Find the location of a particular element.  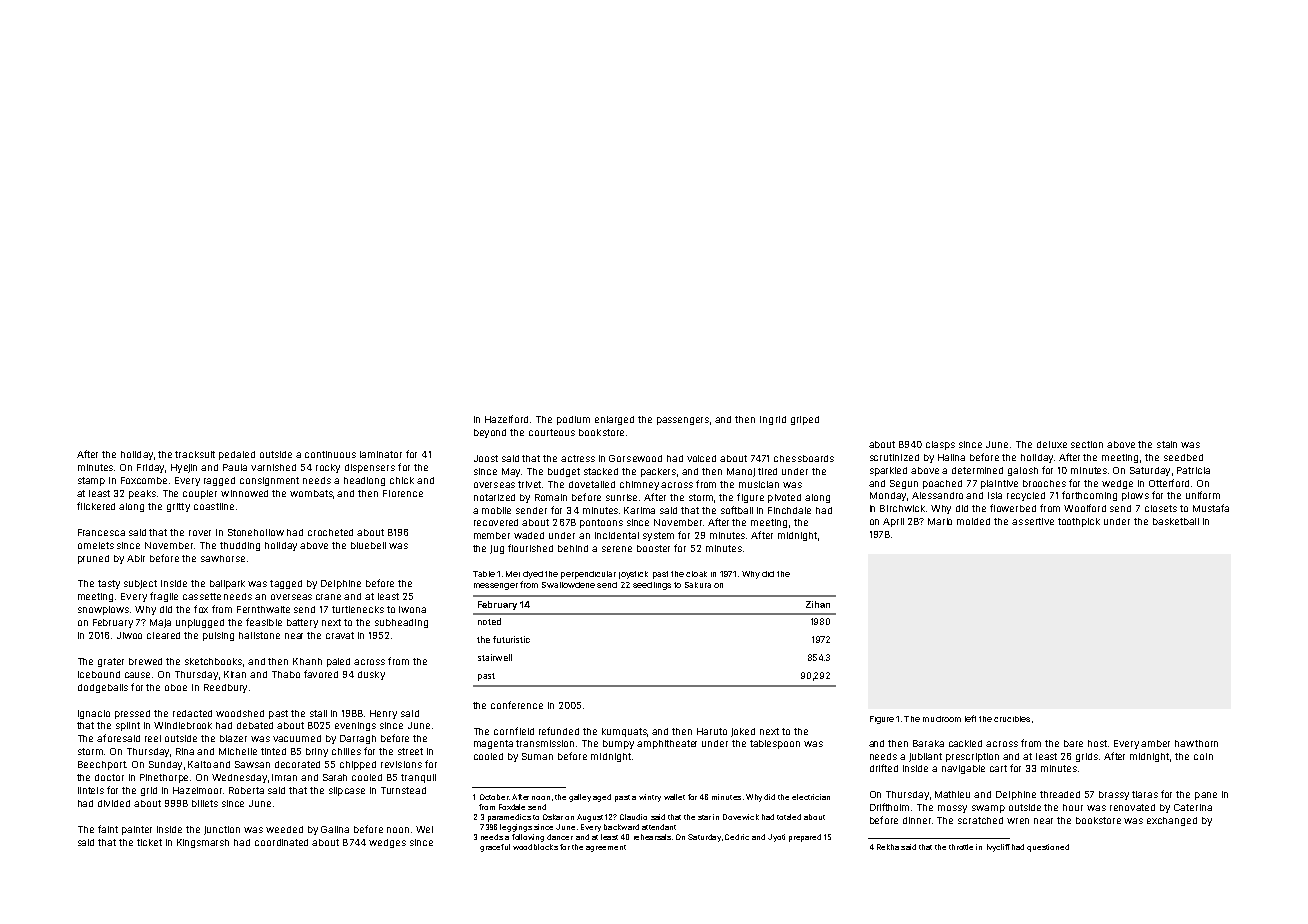

coordinated is located at coordinates (281, 842).
